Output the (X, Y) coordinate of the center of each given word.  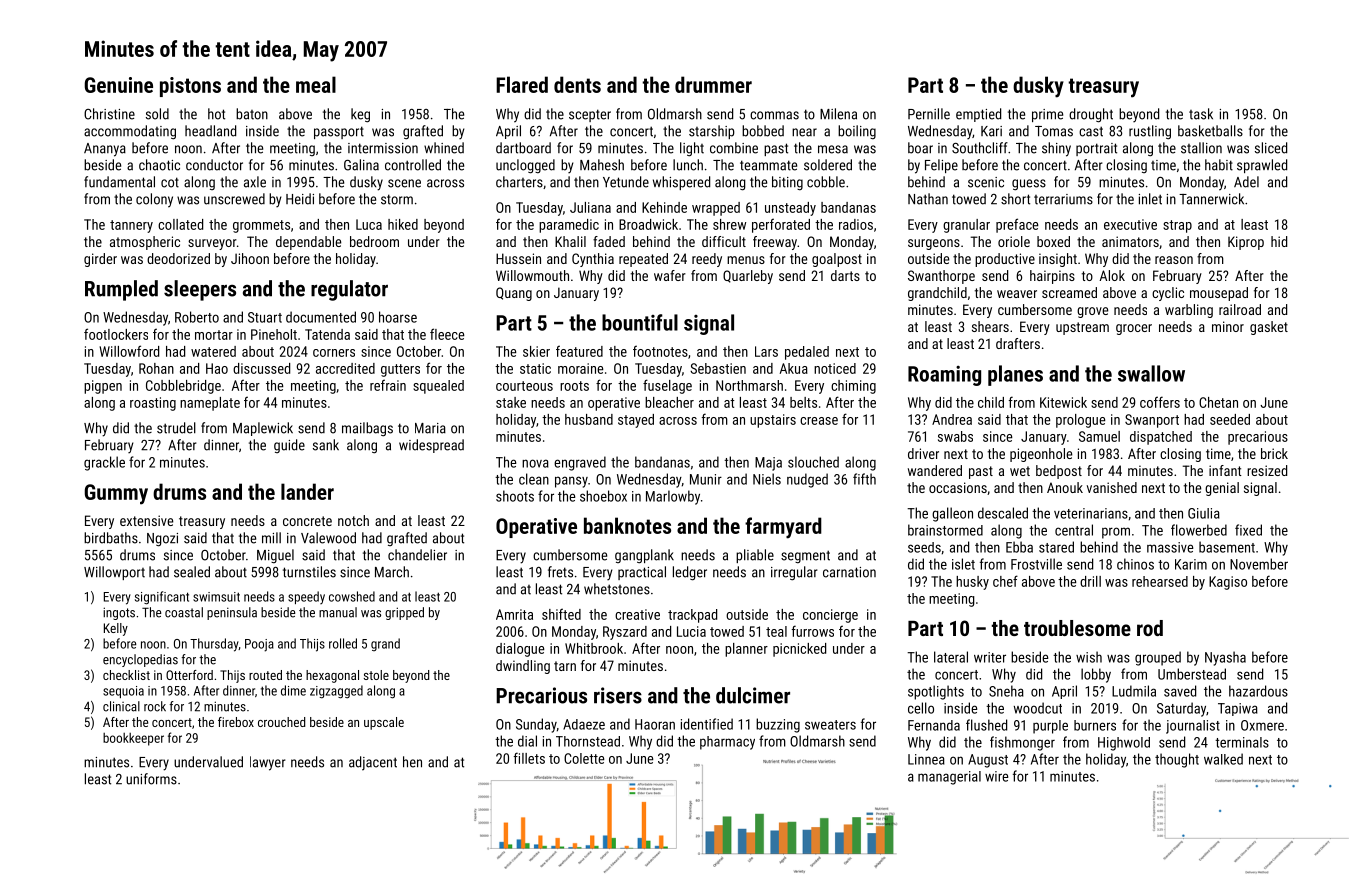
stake (511, 402)
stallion (1201, 148)
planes (1015, 375)
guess (1029, 185)
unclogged (525, 166)
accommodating (130, 132)
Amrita (514, 614)
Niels (767, 479)
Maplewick (263, 429)
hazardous (1258, 691)
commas (774, 115)
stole (376, 675)
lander (307, 491)
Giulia (1204, 513)
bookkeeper (133, 739)
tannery (131, 226)
